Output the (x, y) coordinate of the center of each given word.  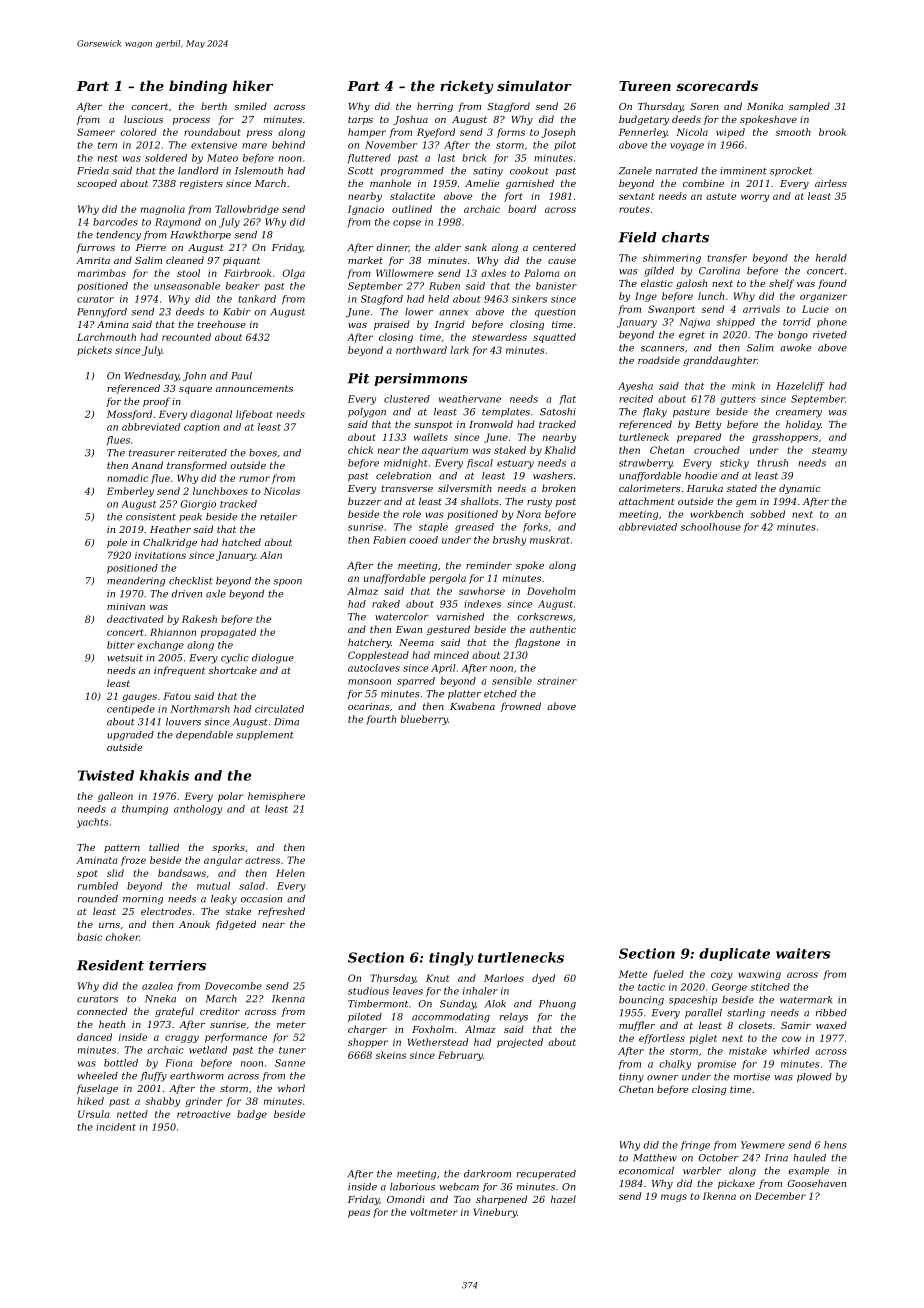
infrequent (179, 671)
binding (198, 87)
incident (116, 1127)
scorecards (717, 85)
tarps (360, 120)
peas (359, 1214)
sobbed (768, 514)
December (780, 1196)
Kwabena (472, 706)
